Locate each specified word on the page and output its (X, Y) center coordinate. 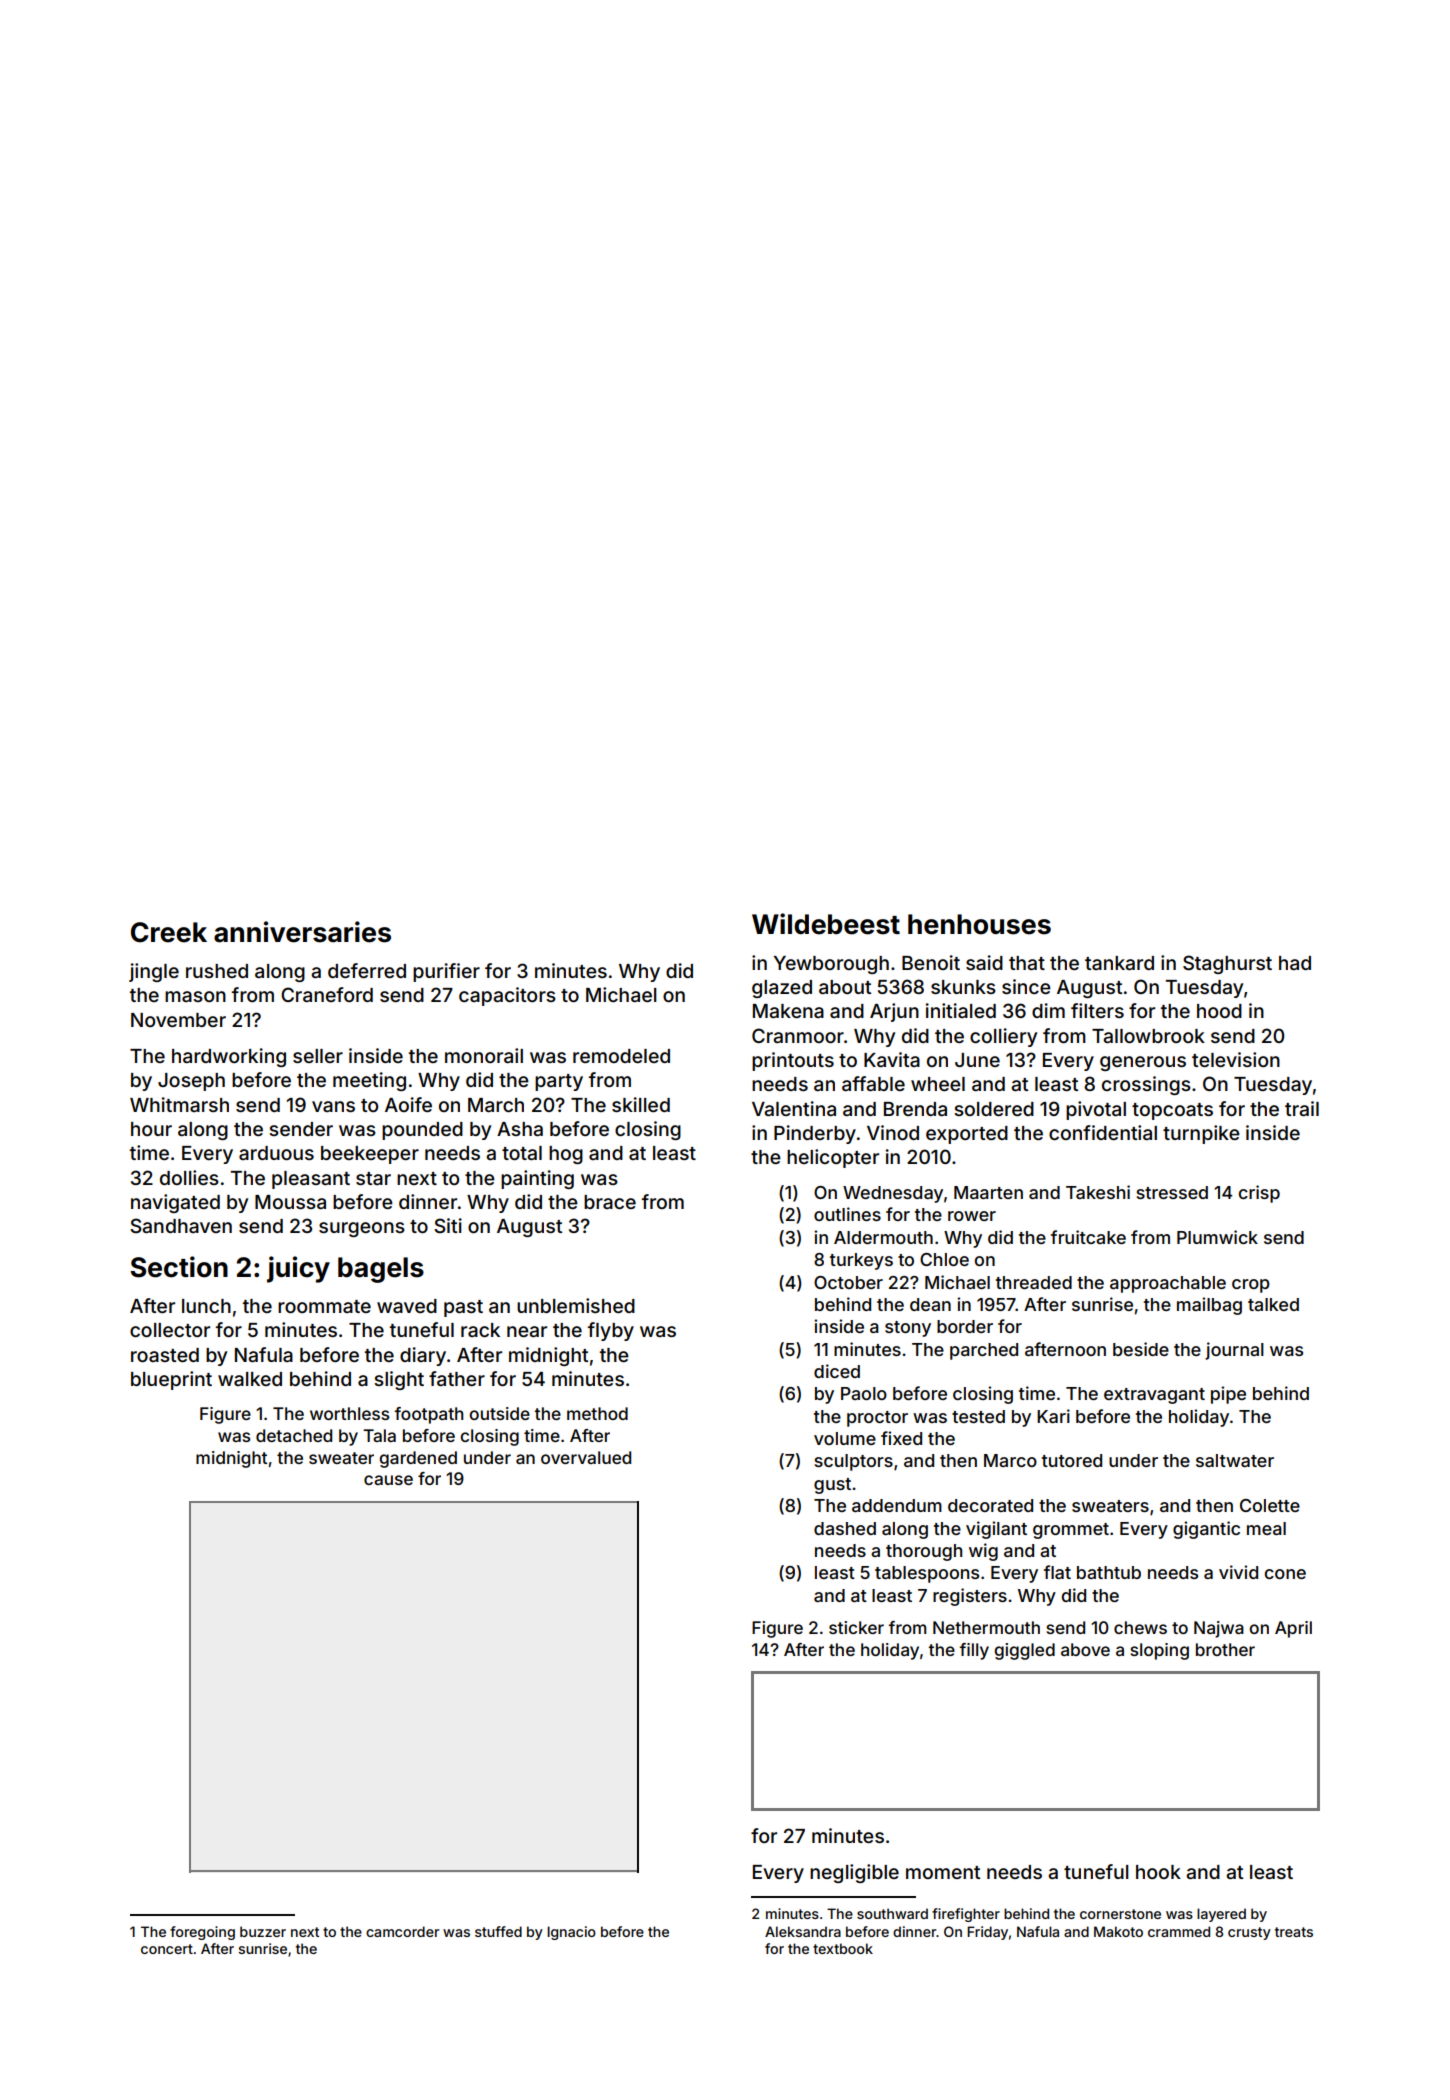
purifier (446, 972)
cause (388, 1480)
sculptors (853, 1462)
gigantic (1206, 1530)
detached (294, 1435)
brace (610, 1202)
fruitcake (1088, 1237)
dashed (845, 1528)
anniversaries (302, 932)
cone (1285, 1574)
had (1295, 963)
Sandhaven (181, 1225)
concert (167, 1949)
